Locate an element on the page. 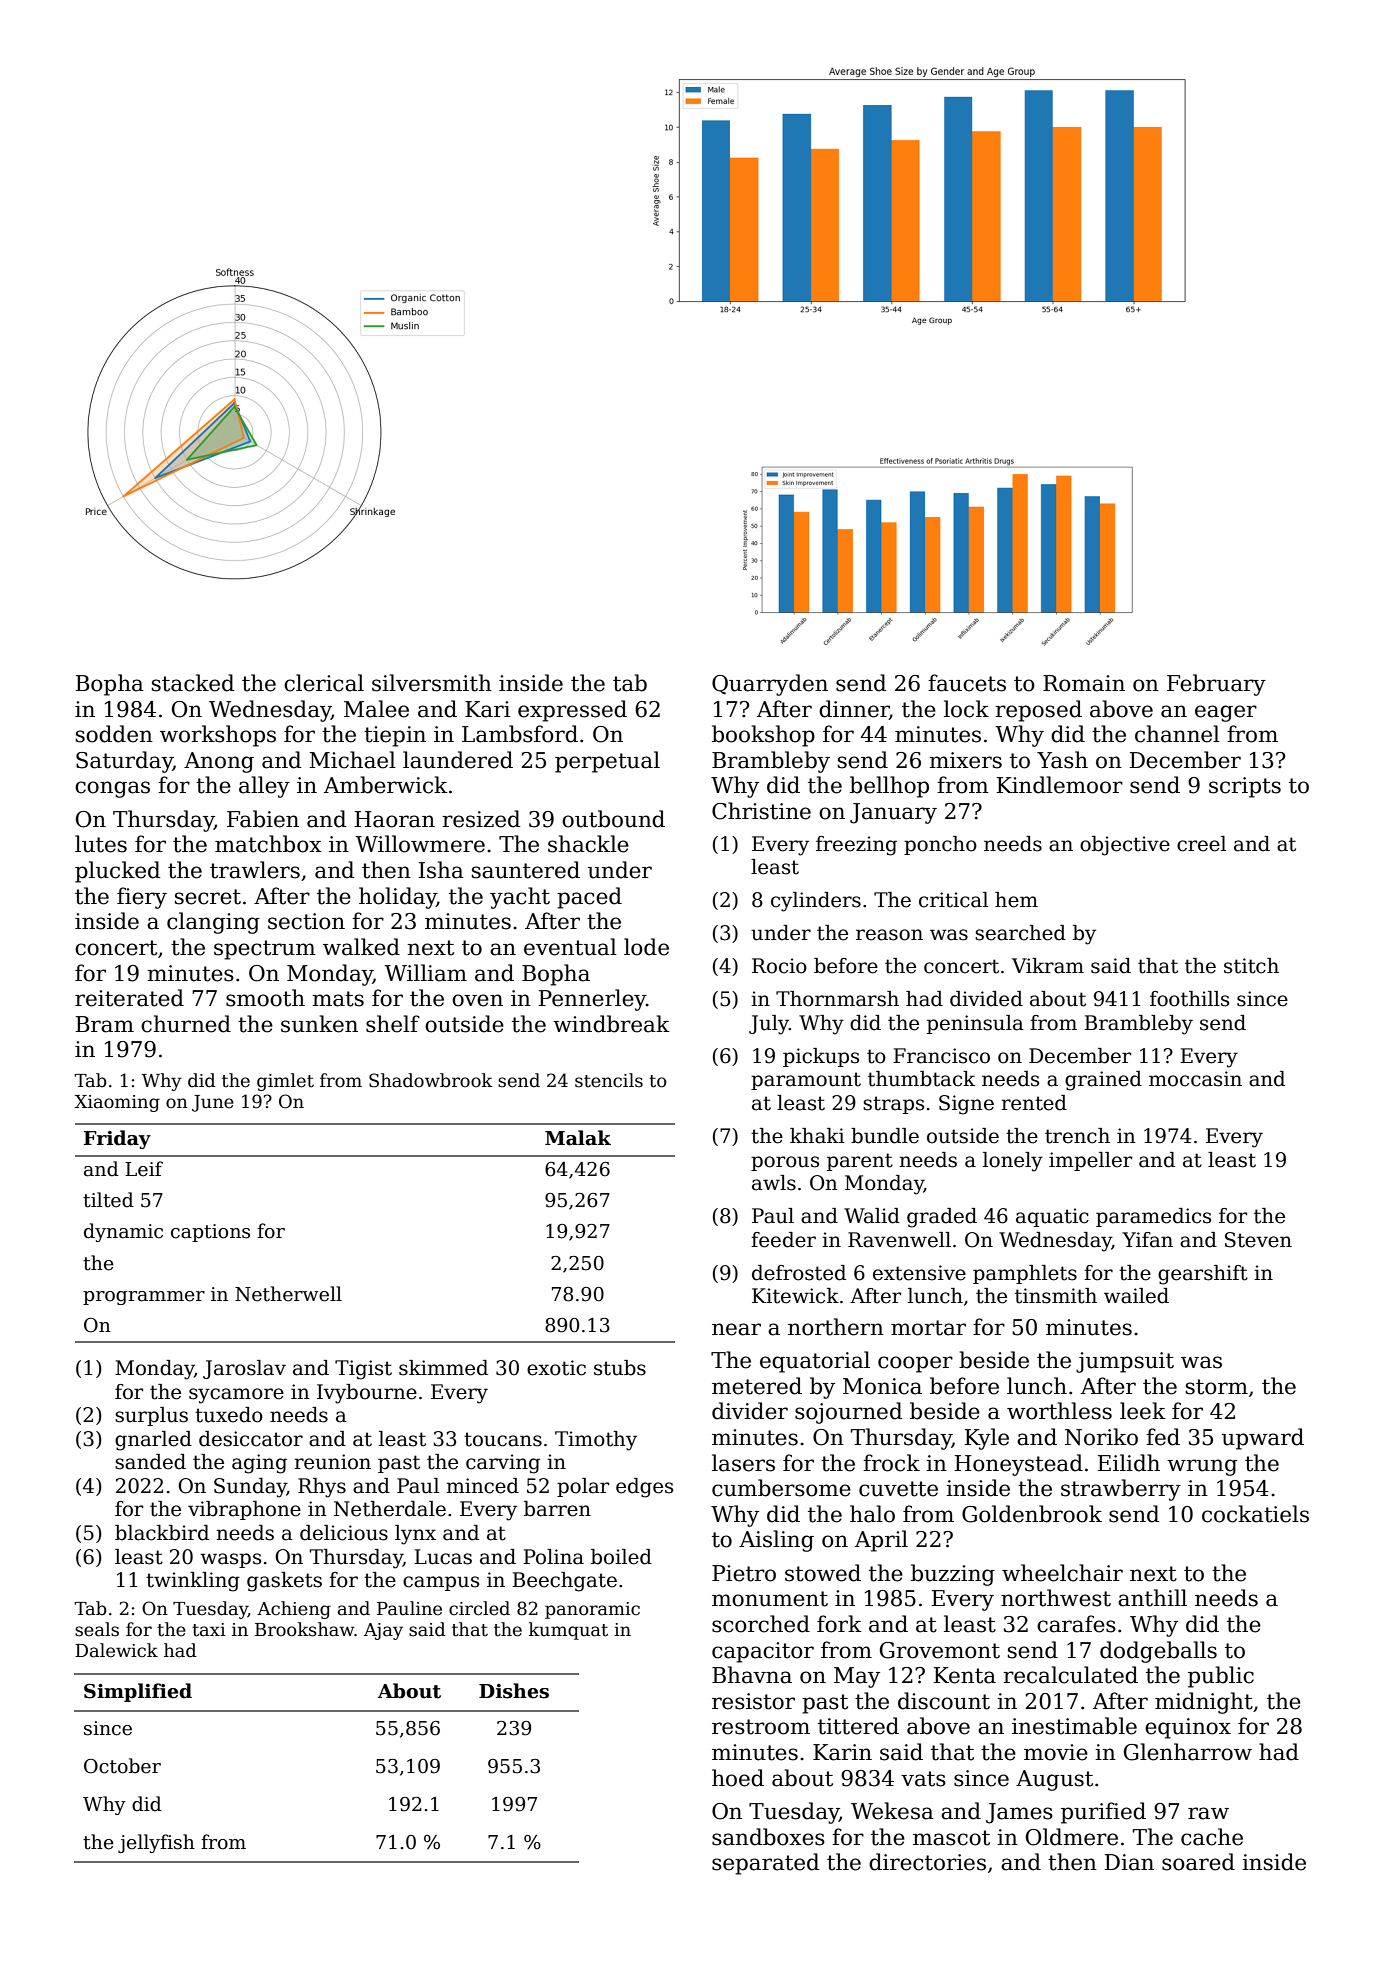  jellyfish is located at coordinates (156, 1843).
